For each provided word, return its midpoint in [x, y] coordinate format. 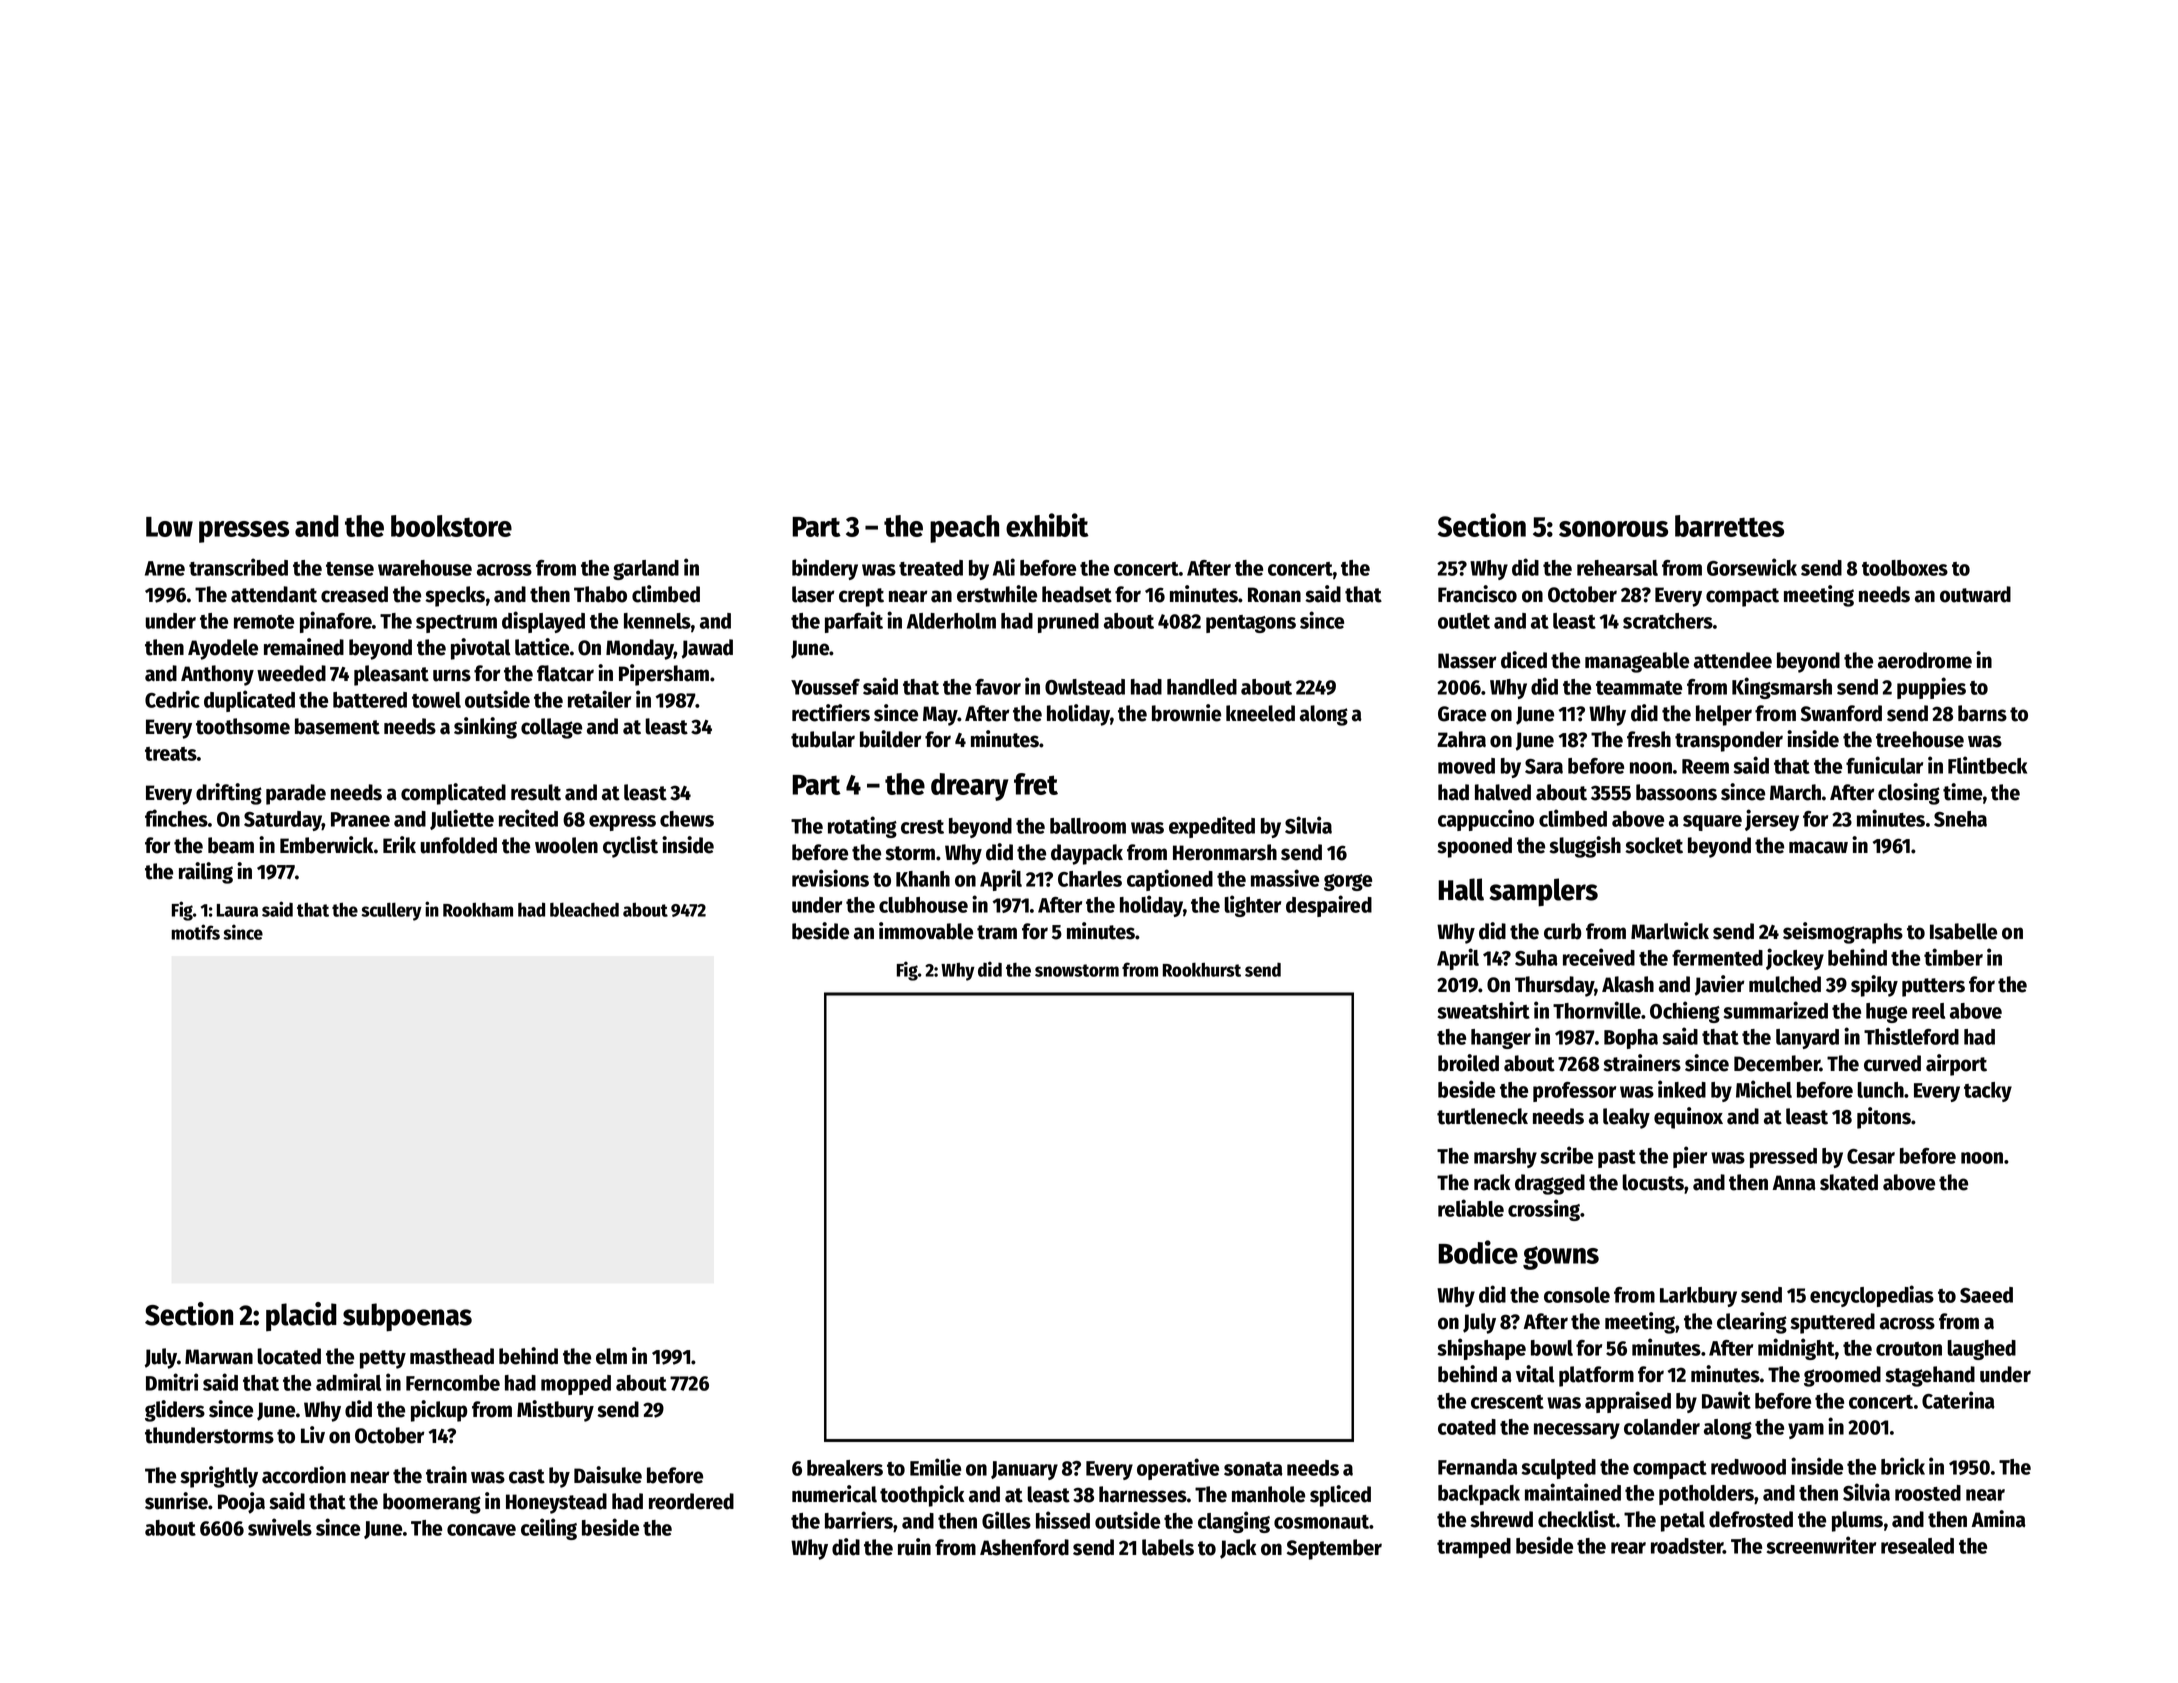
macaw [1818, 847]
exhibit [1047, 525]
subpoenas [407, 1317]
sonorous [1613, 529]
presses [244, 532]
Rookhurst [1202, 969]
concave [481, 1530]
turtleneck [1482, 1116]
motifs [195, 932]
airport [1956, 1065]
